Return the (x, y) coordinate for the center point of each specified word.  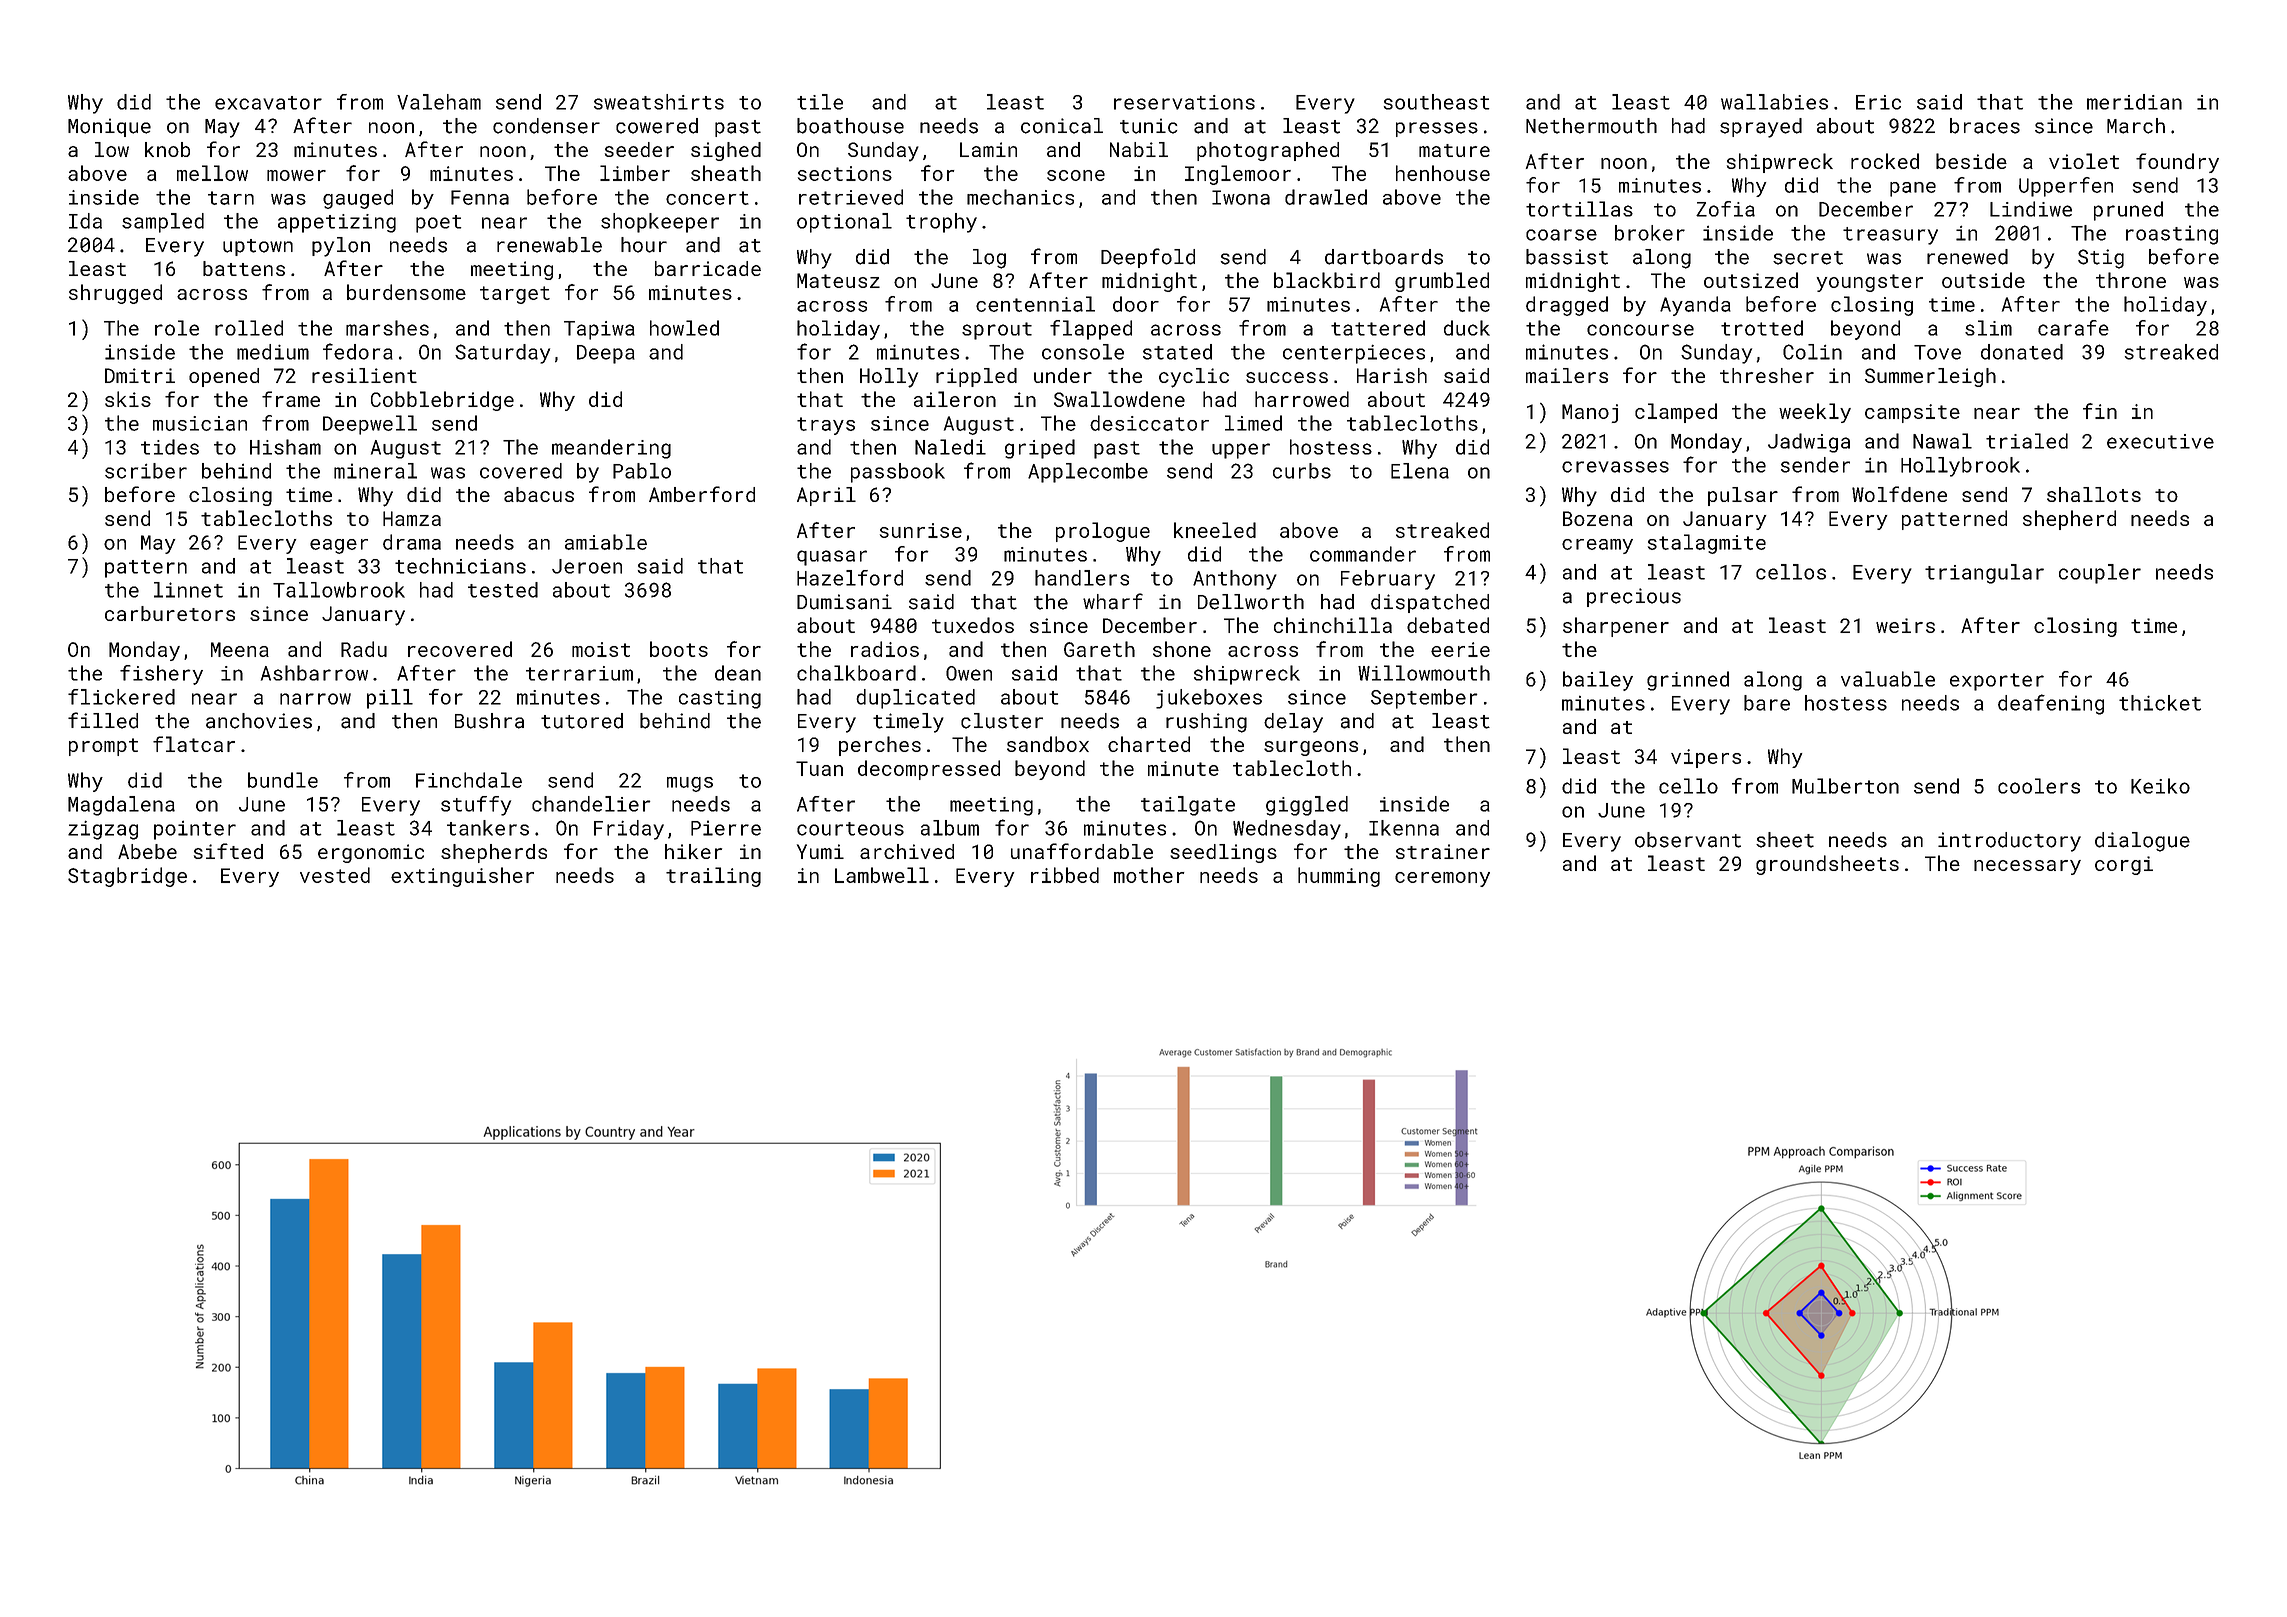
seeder (639, 149)
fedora (358, 351)
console (1083, 352)
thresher (1767, 375)
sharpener (1616, 627)
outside (1983, 280)
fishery (161, 675)
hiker (693, 851)
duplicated (915, 699)
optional (844, 223)
